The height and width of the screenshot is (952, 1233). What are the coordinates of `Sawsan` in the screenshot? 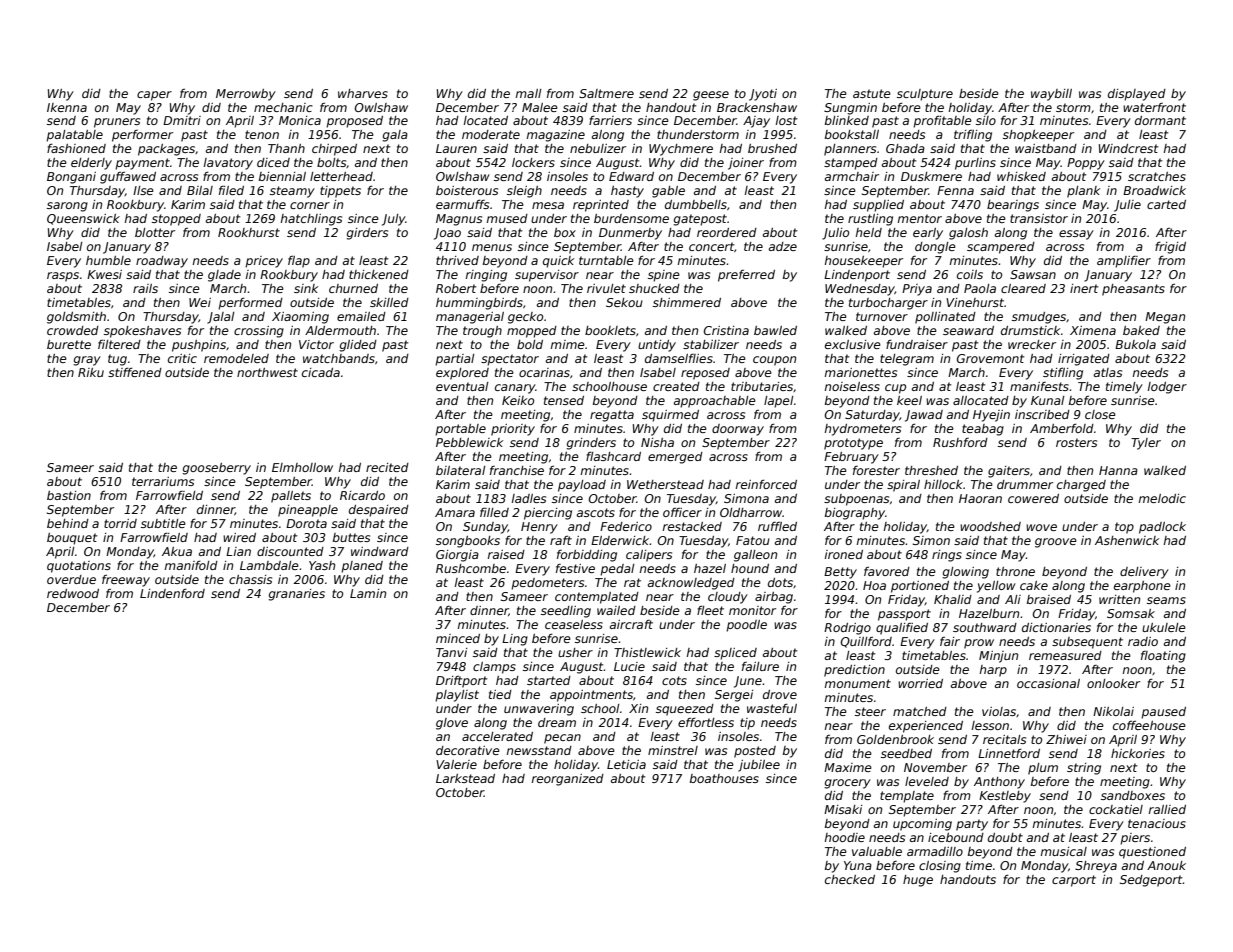 It's located at (1033, 274).
